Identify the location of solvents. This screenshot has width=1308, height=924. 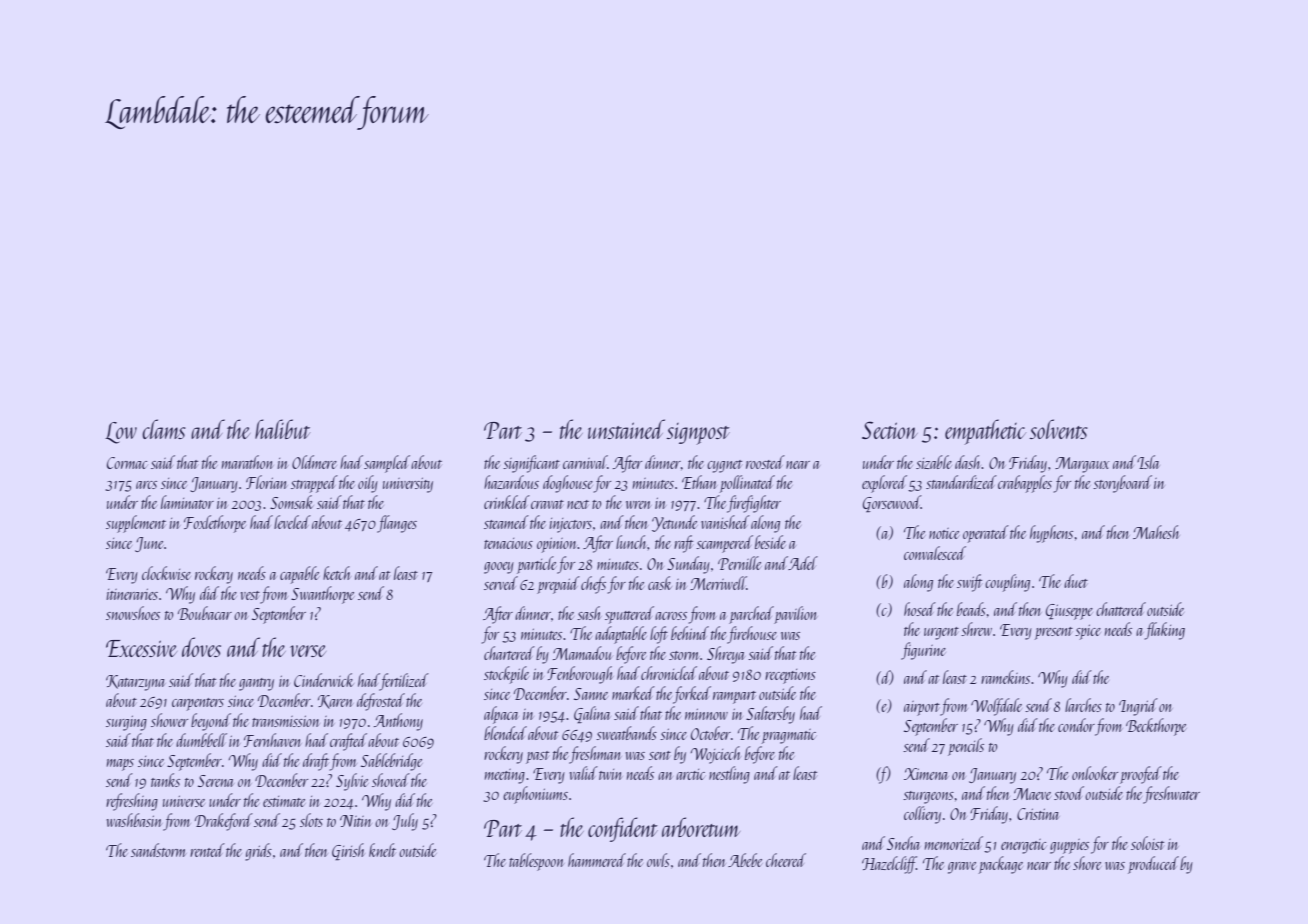
(1058, 429).
